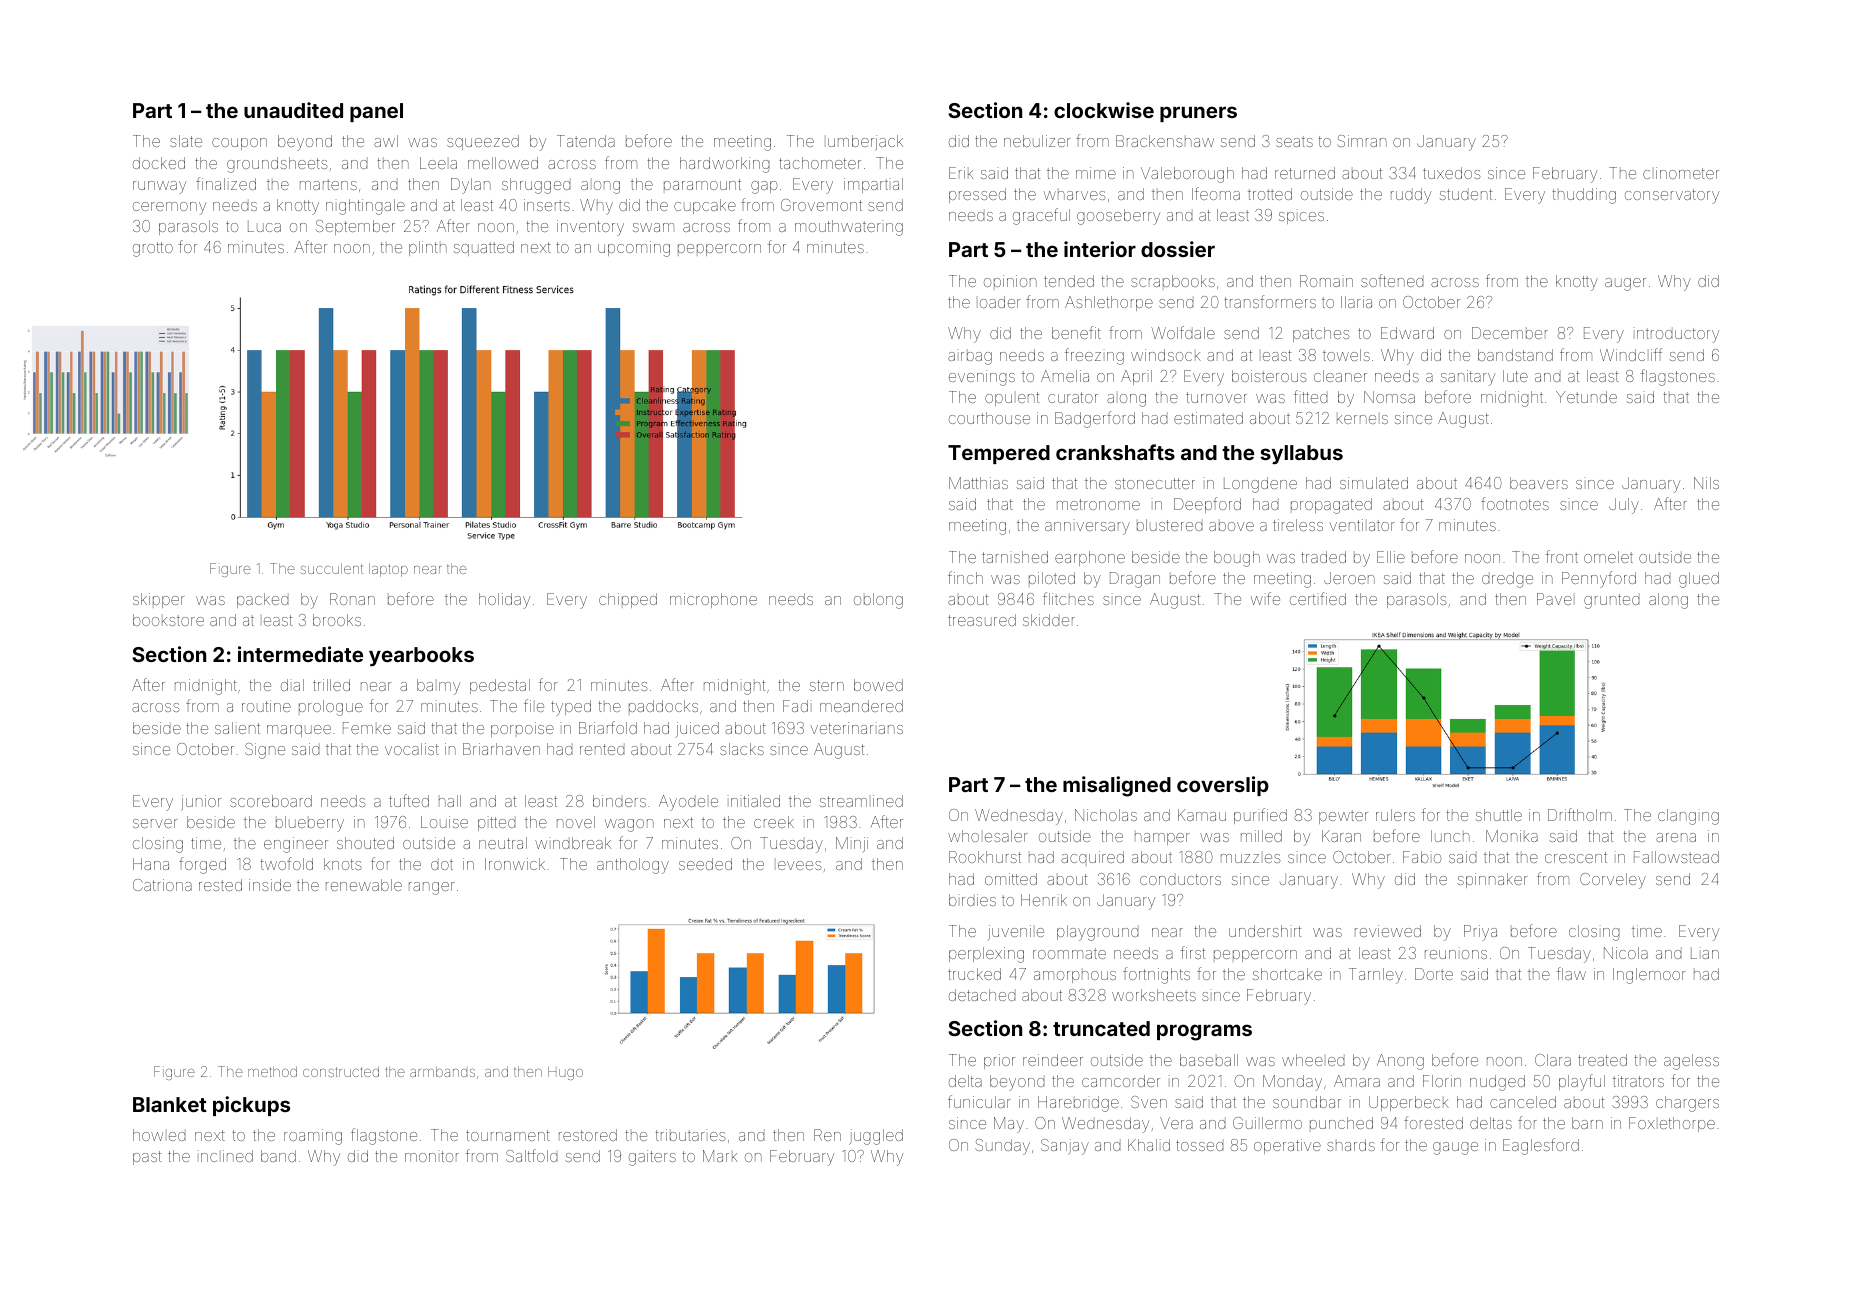 The image size is (1852, 1310). What do you see at coordinates (1411, 196) in the page?
I see `ruddy` at bounding box center [1411, 196].
